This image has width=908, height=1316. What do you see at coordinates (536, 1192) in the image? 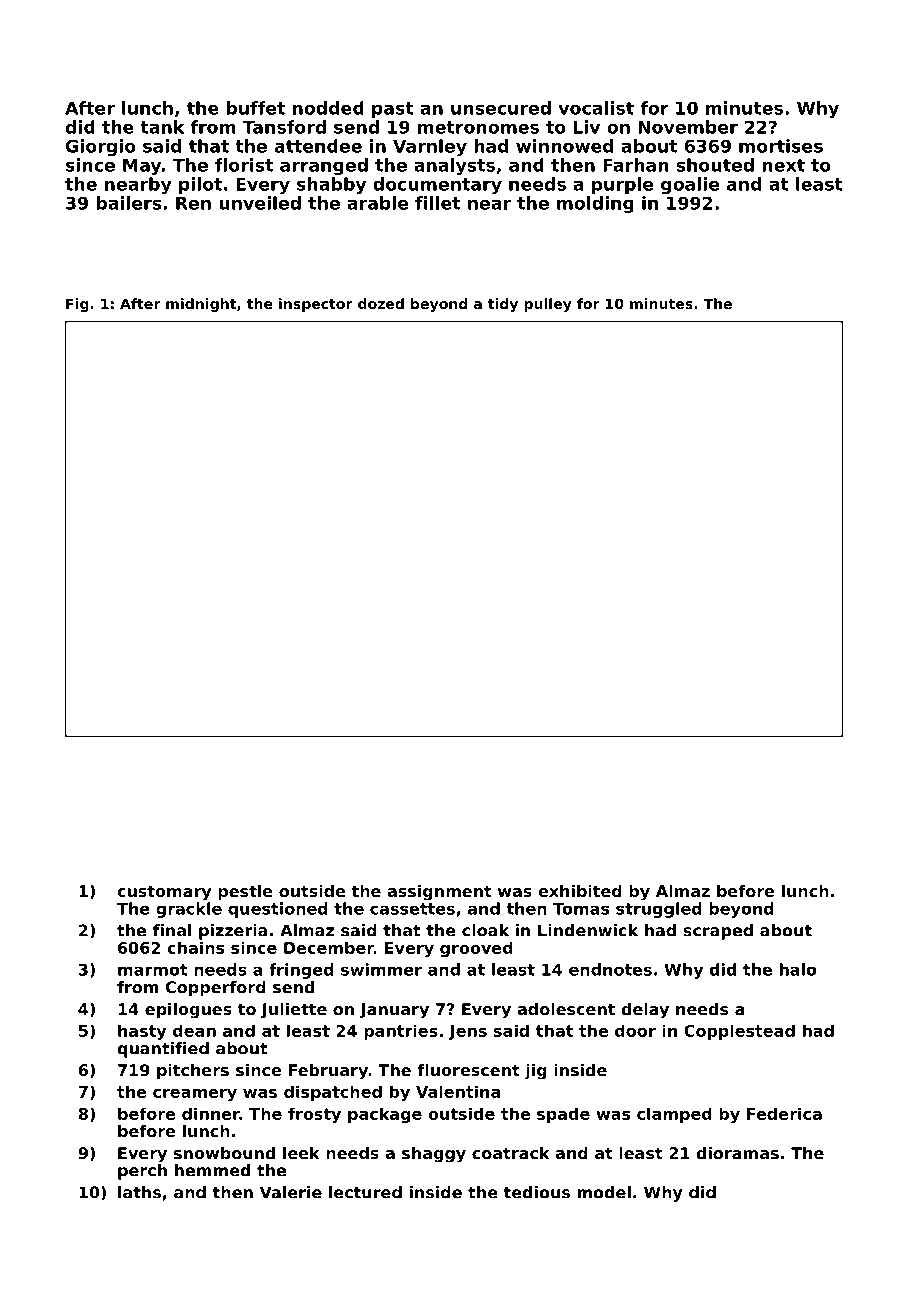
I see `tedious` at bounding box center [536, 1192].
